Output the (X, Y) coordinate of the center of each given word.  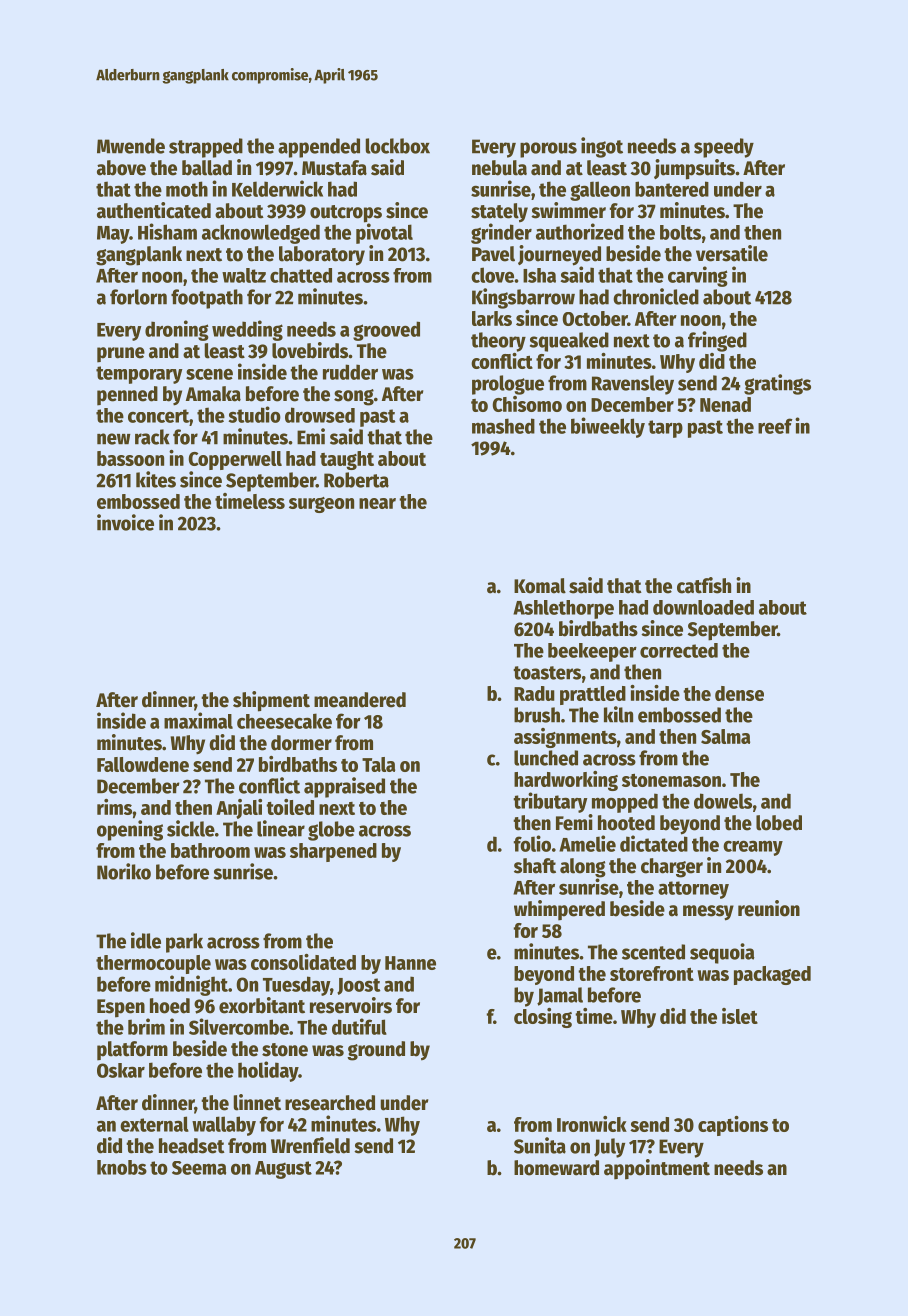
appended (319, 148)
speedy (724, 148)
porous (548, 150)
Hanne (410, 963)
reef (775, 426)
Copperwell (235, 460)
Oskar (121, 1070)
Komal (540, 586)
